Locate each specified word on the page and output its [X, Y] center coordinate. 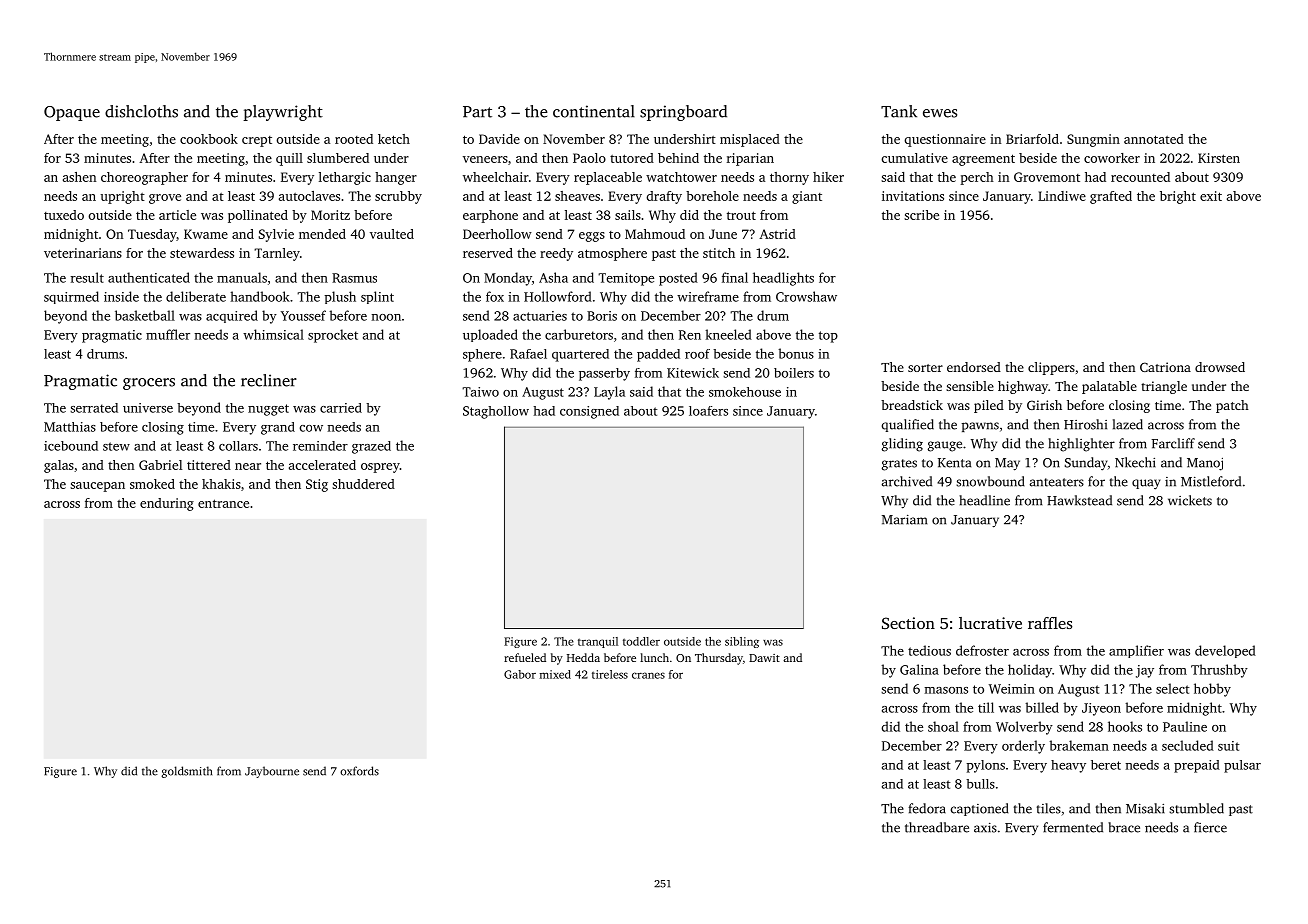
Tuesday [152, 235]
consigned [589, 412]
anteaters [1057, 482]
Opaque [72, 113]
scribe [921, 215]
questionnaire [945, 140]
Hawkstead [1079, 500]
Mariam [904, 520]
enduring [167, 504]
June [723, 234]
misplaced [750, 140]
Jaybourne [272, 772]
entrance [223, 503]
